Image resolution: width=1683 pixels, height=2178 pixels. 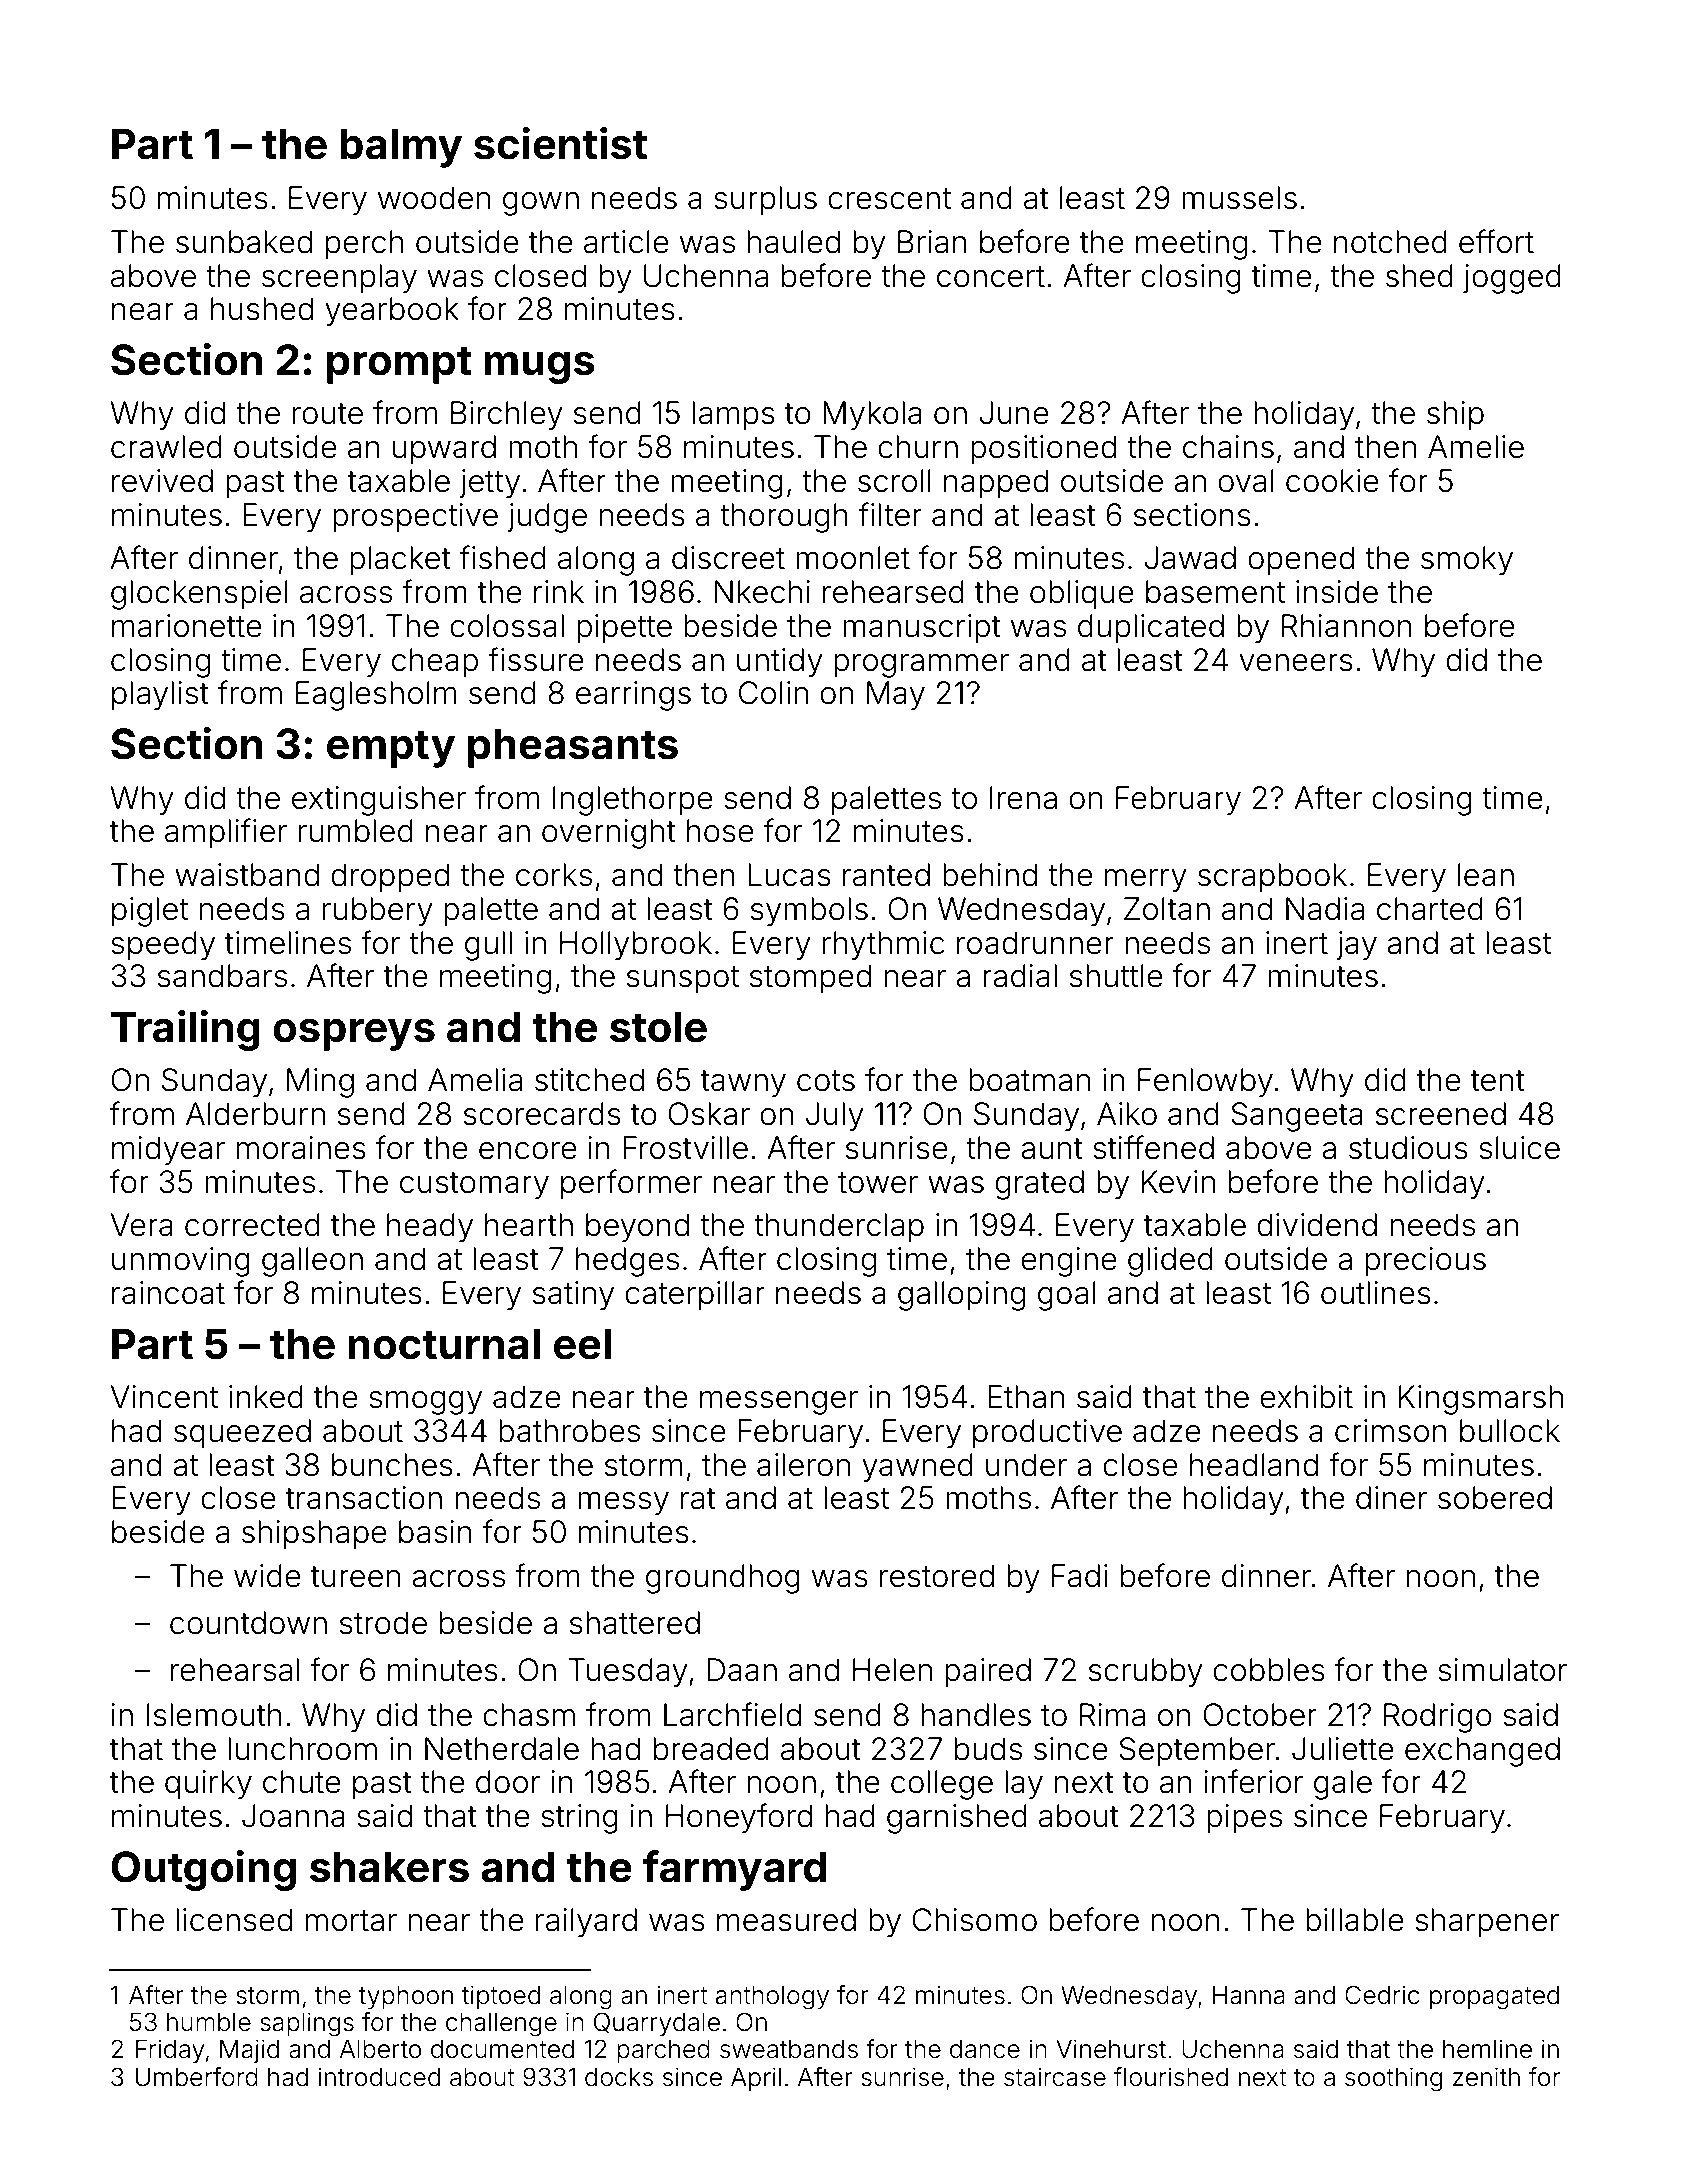 I want to click on piglet, so click(x=150, y=912).
